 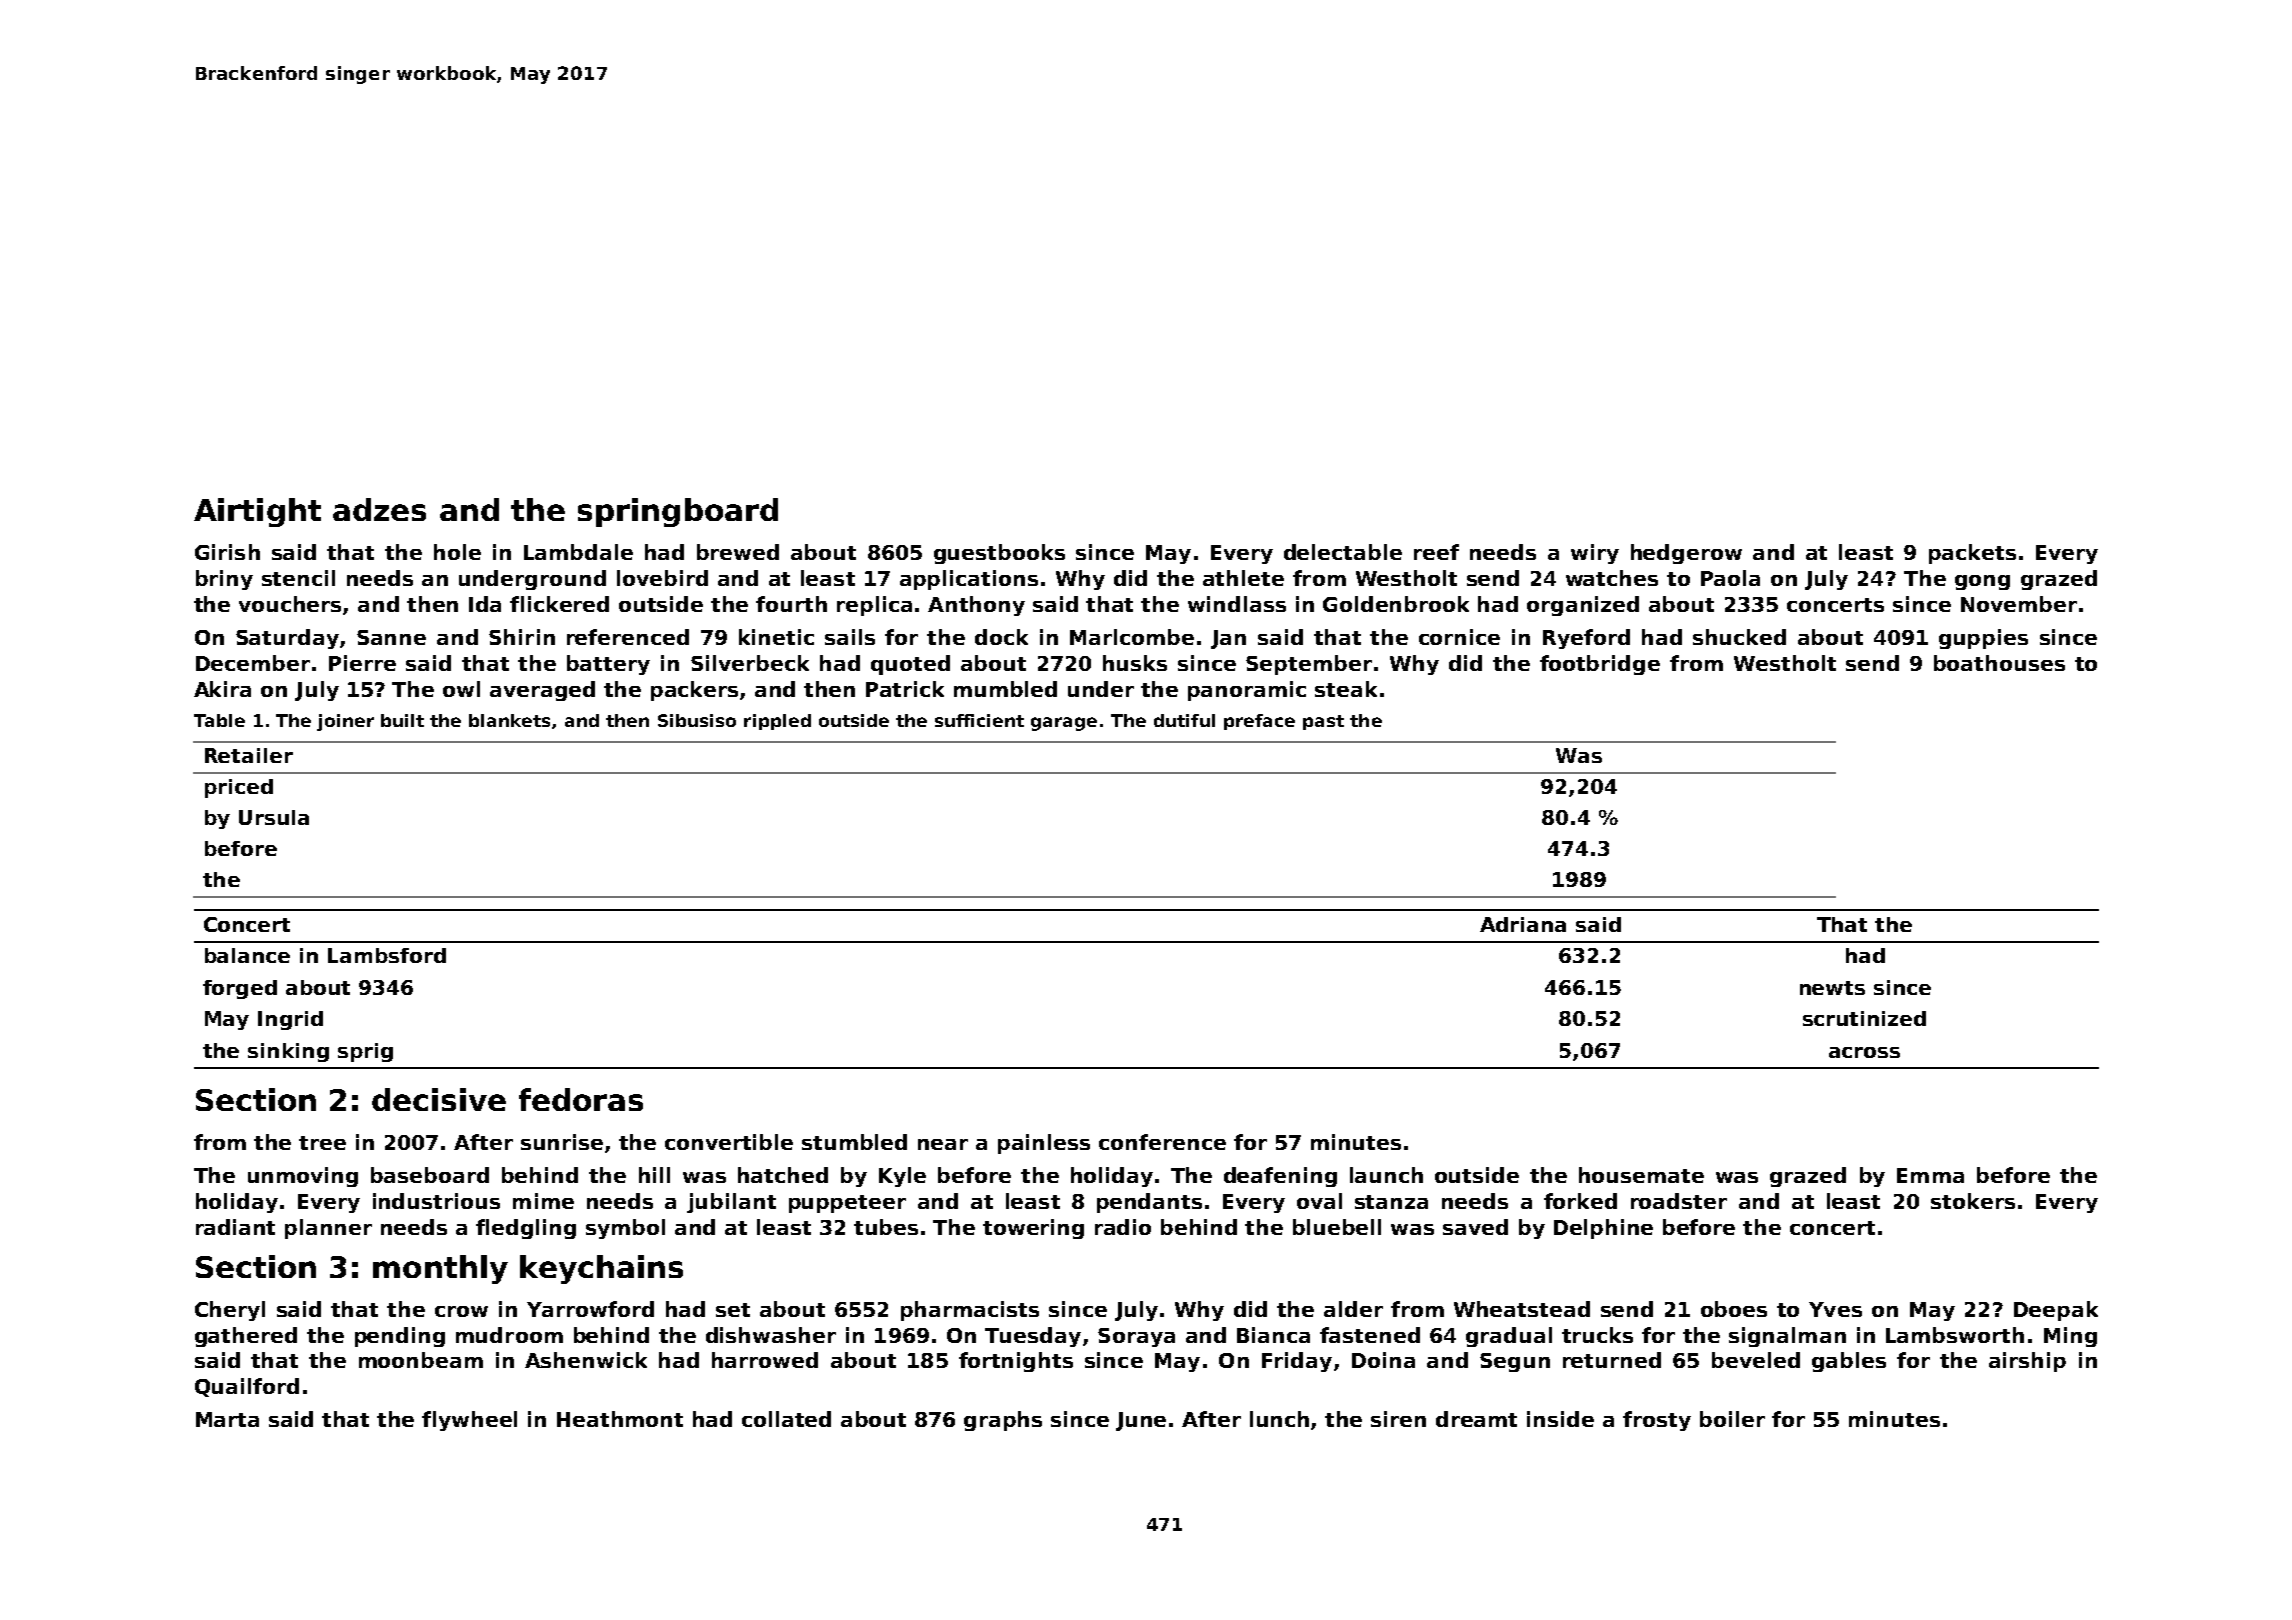 I want to click on hole, so click(x=457, y=552).
